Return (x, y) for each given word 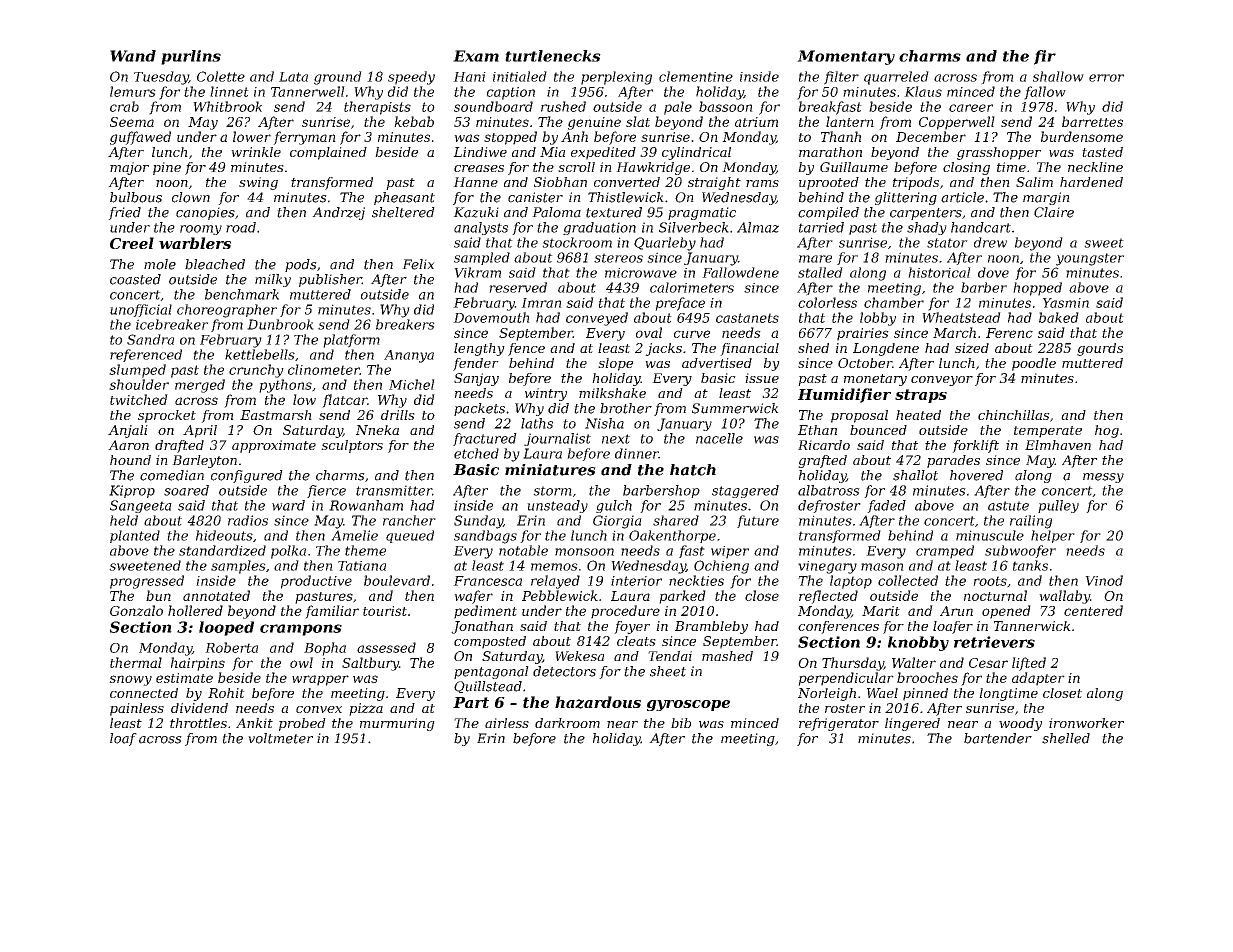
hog (1107, 431)
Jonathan (482, 627)
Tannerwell (308, 91)
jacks (663, 349)
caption (511, 93)
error (1106, 78)
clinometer (324, 369)
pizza (366, 709)
